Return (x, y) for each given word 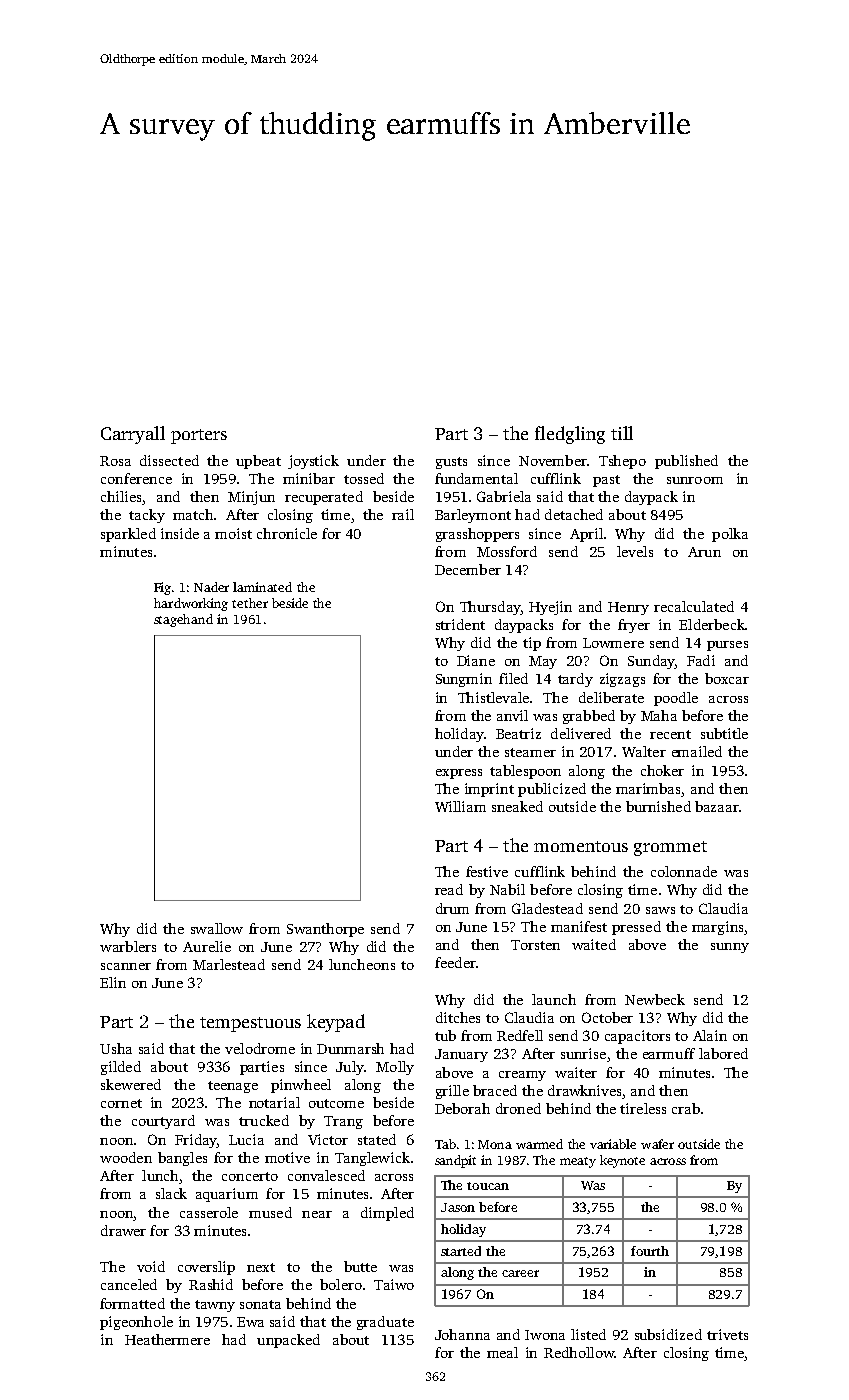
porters (199, 436)
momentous (581, 846)
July (350, 1068)
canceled (129, 1284)
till (622, 433)
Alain (710, 1035)
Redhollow (579, 1352)
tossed (364, 478)
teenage (233, 1087)
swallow (217, 928)
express (459, 774)
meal (502, 1352)
